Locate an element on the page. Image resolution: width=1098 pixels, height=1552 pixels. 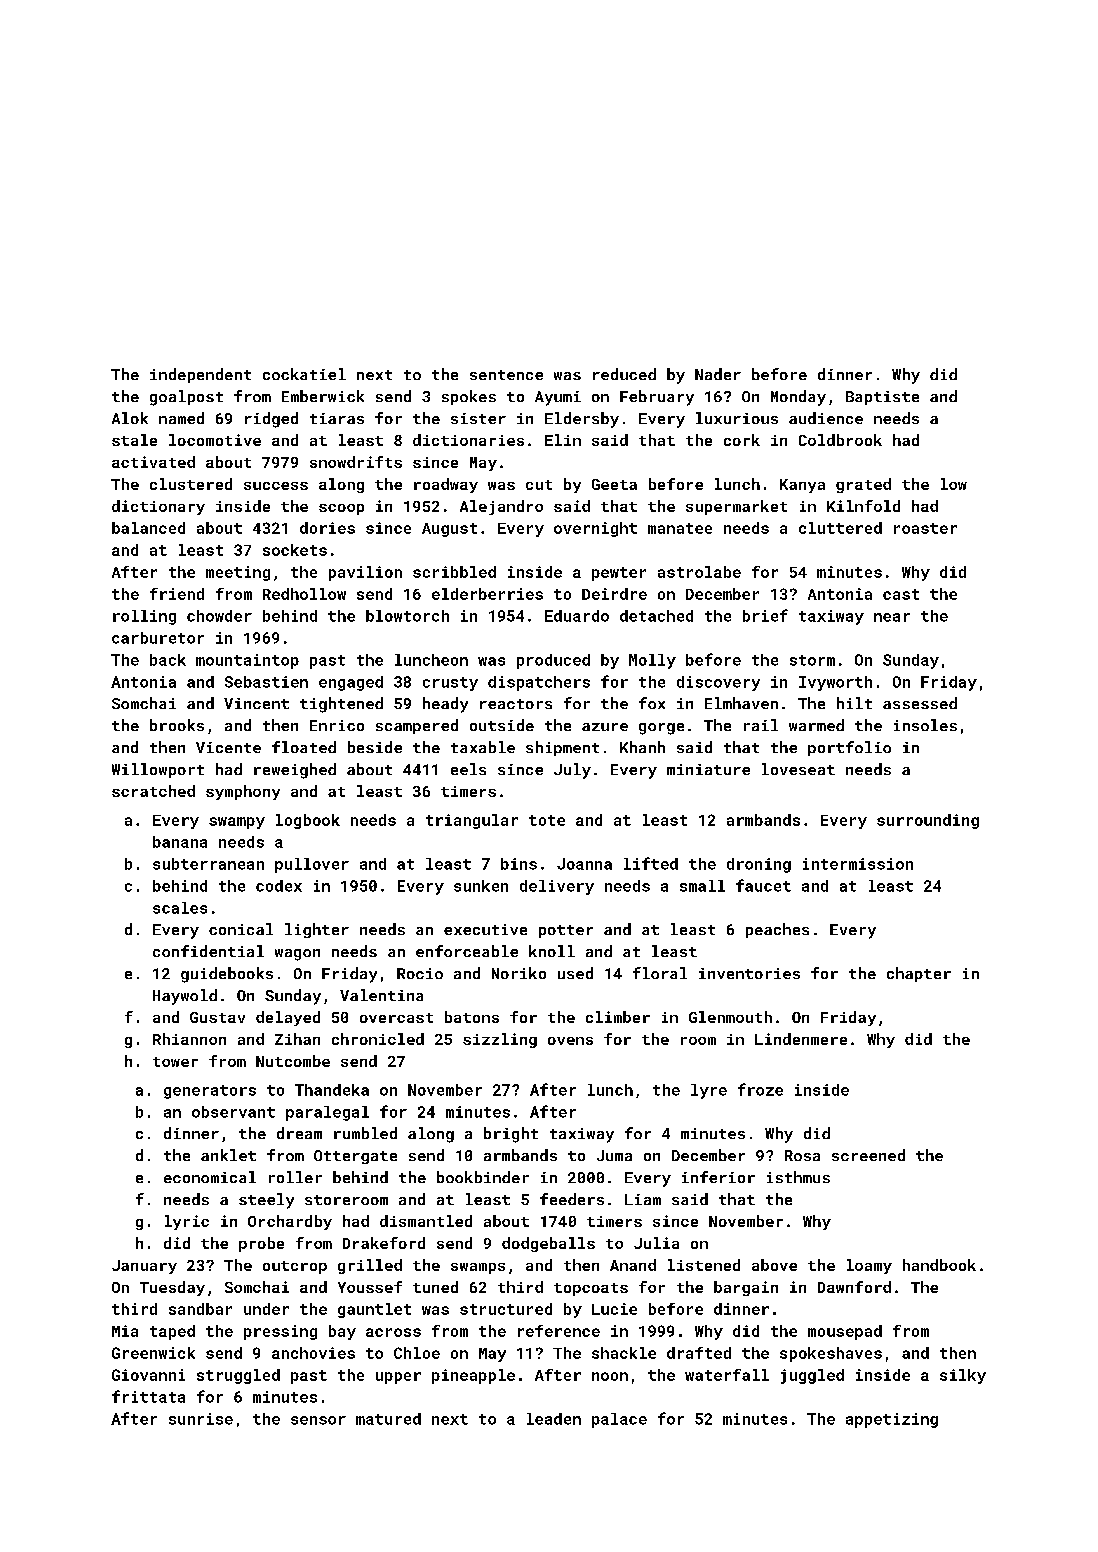
Nader is located at coordinates (718, 374).
